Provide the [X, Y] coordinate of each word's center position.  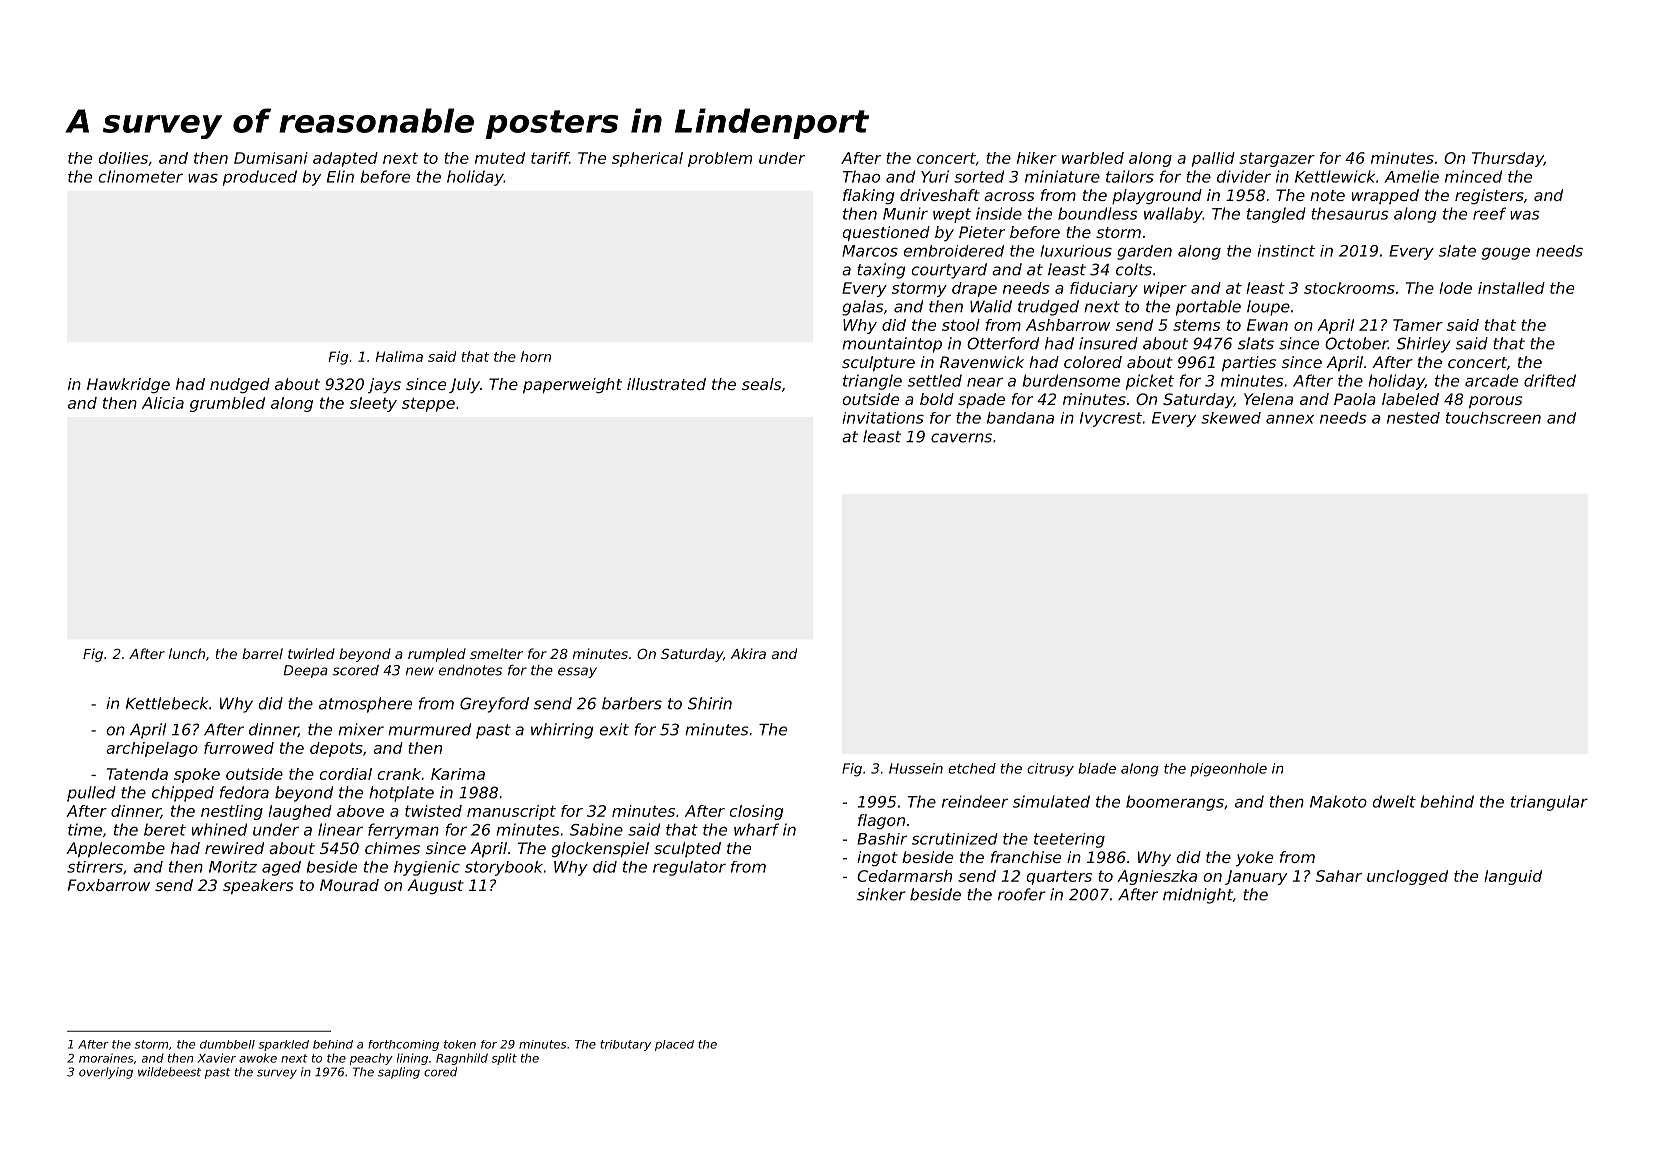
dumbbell [227, 1044]
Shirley [1423, 345]
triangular [1549, 803]
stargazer [1277, 160]
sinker [881, 894]
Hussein [916, 768]
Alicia [163, 403]
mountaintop [892, 345]
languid [1513, 877]
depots [336, 749]
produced [260, 178]
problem [720, 159]
